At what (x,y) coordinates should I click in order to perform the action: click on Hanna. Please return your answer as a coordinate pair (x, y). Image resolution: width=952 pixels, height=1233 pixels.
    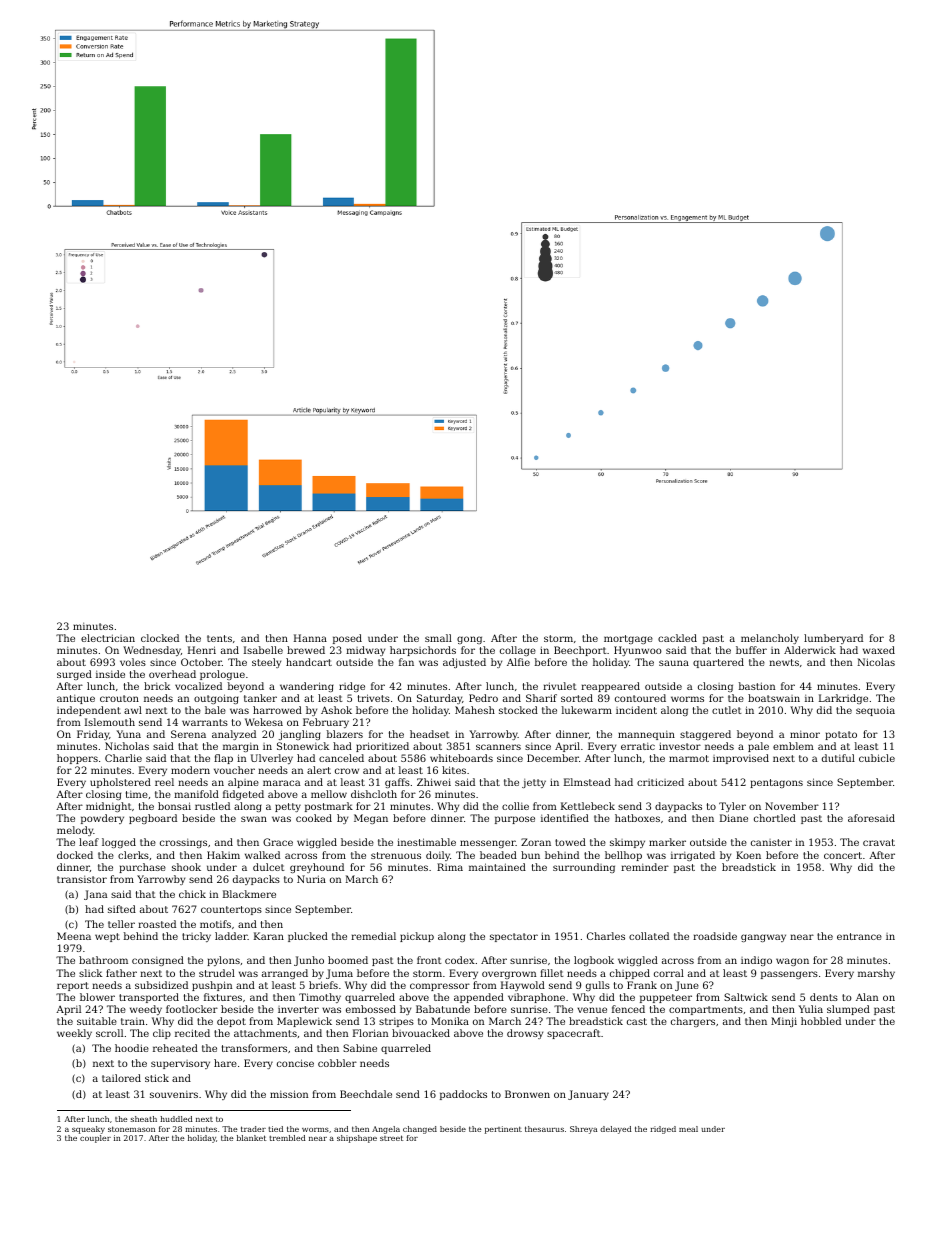
    Looking at the image, I should click on (310, 638).
